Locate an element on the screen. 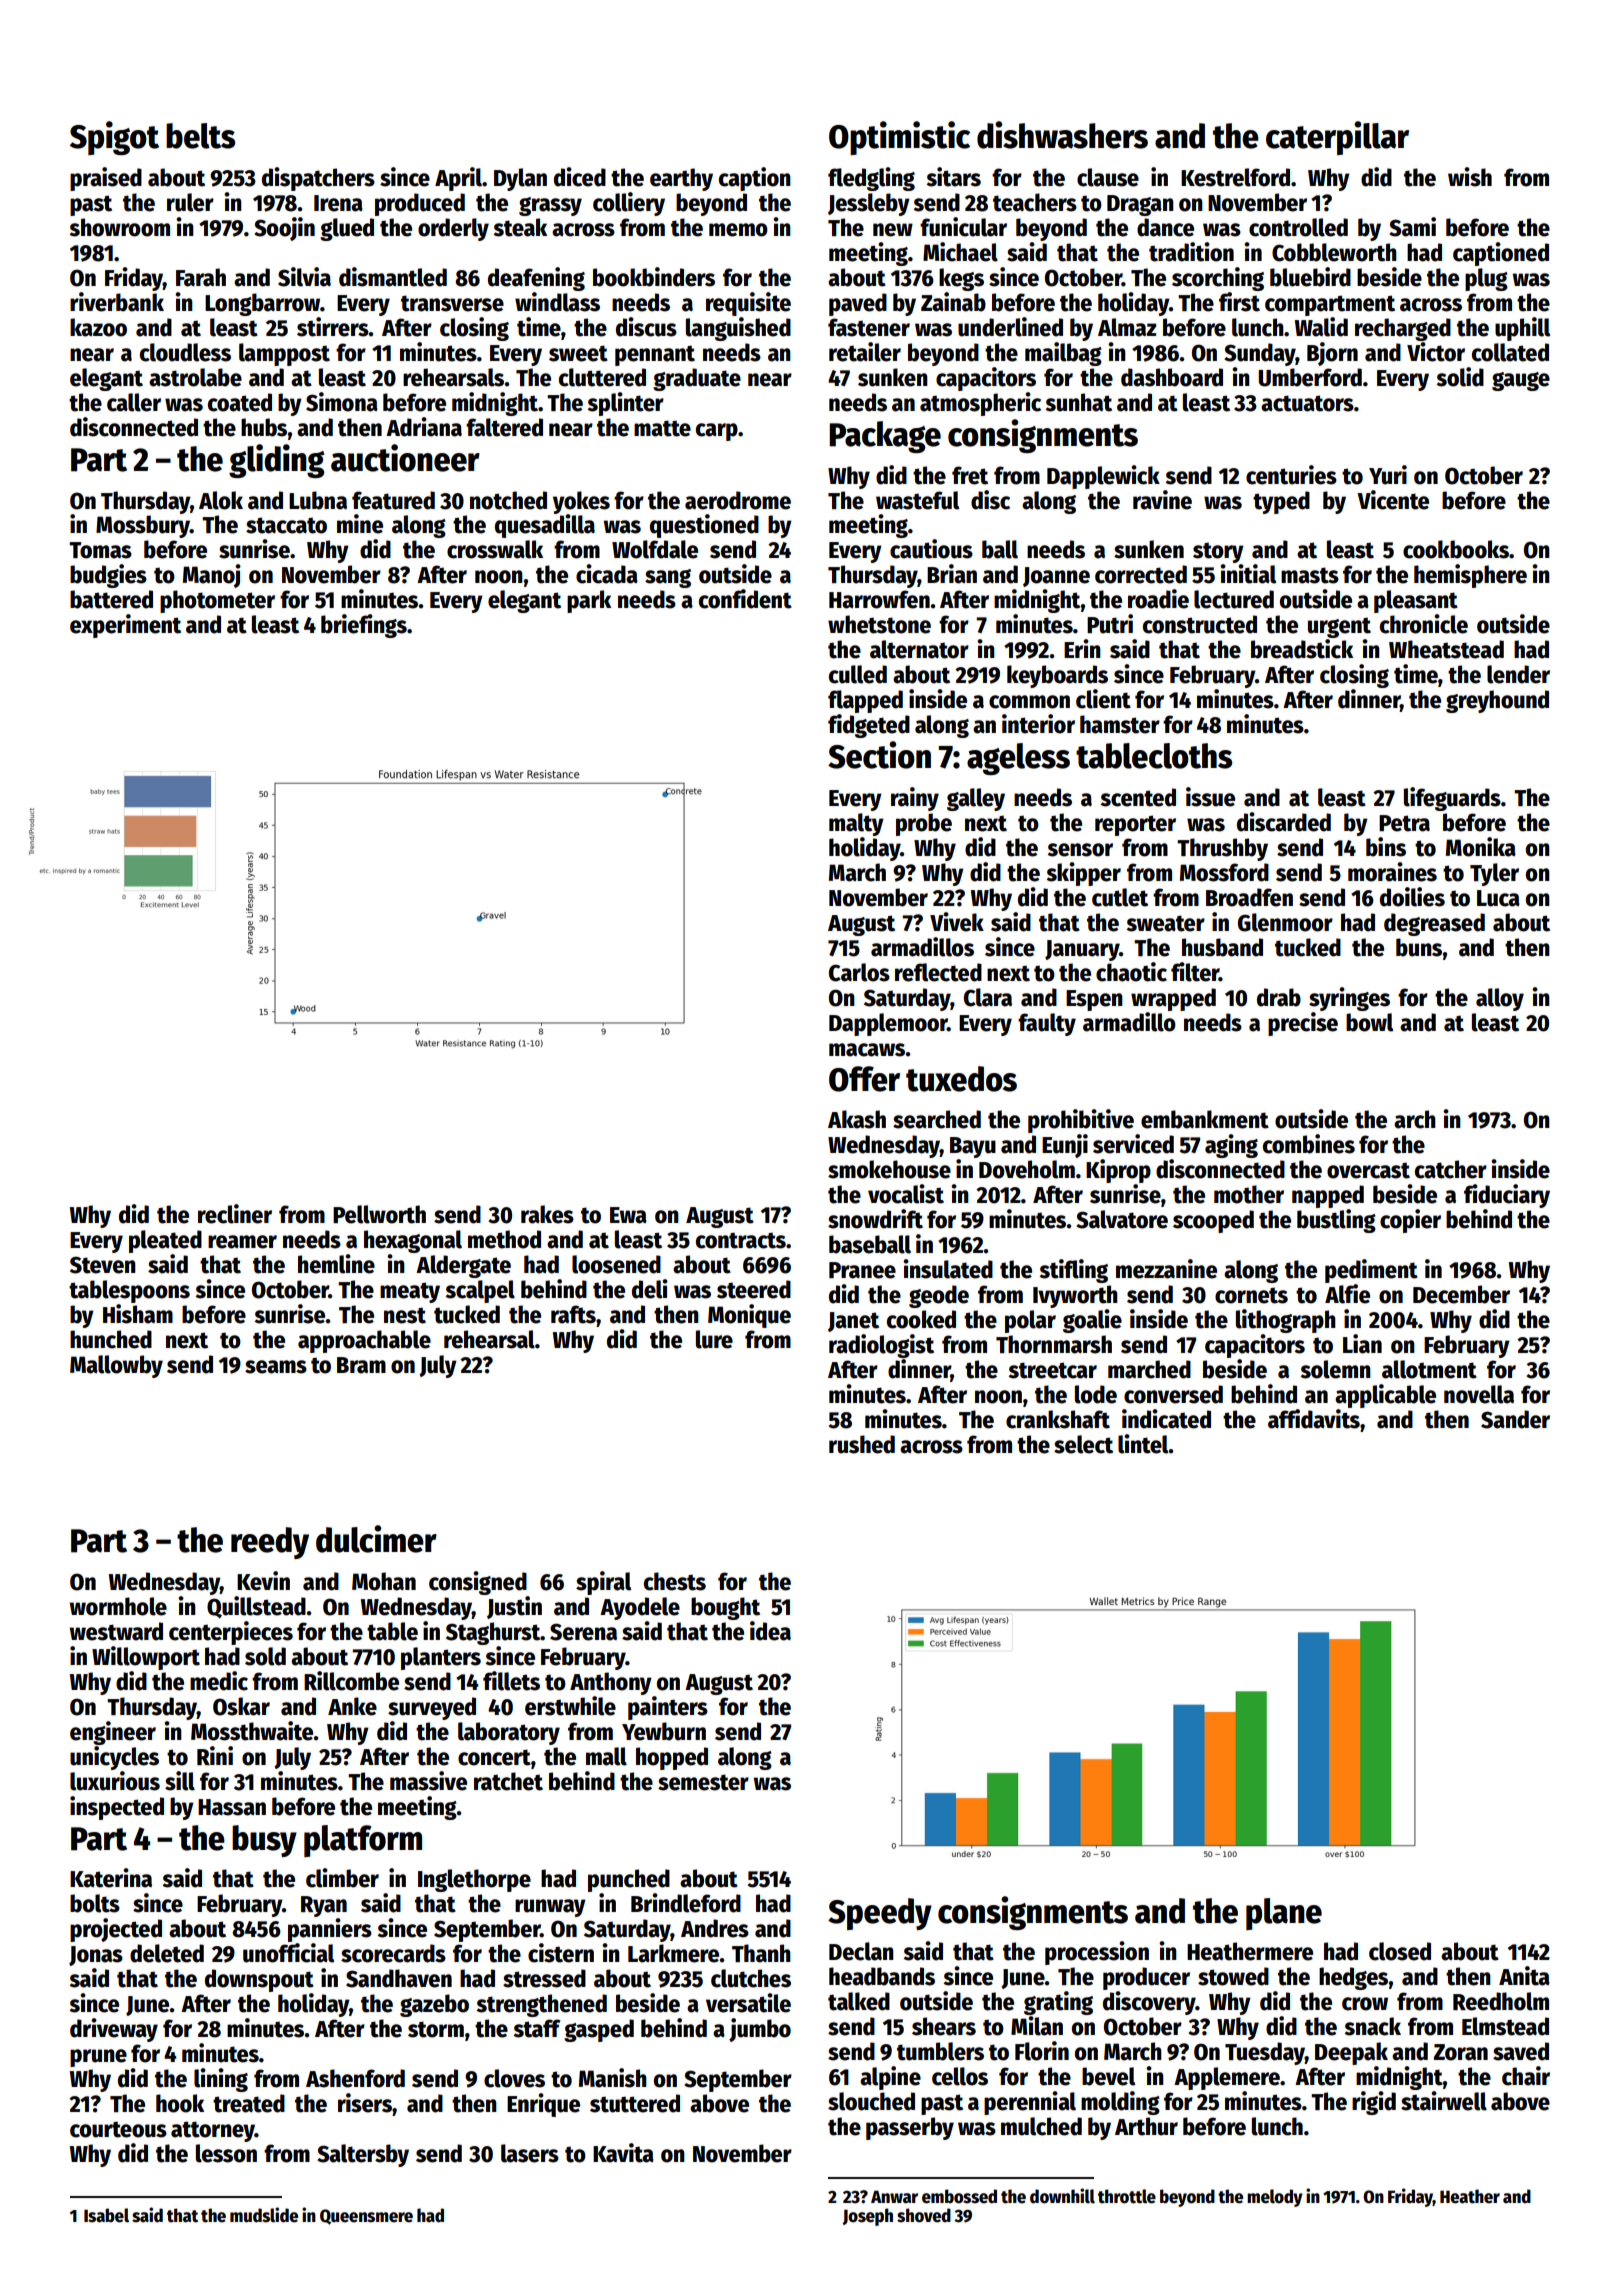 The image size is (1620, 2292). Sami is located at coordinates (1412, 227).
